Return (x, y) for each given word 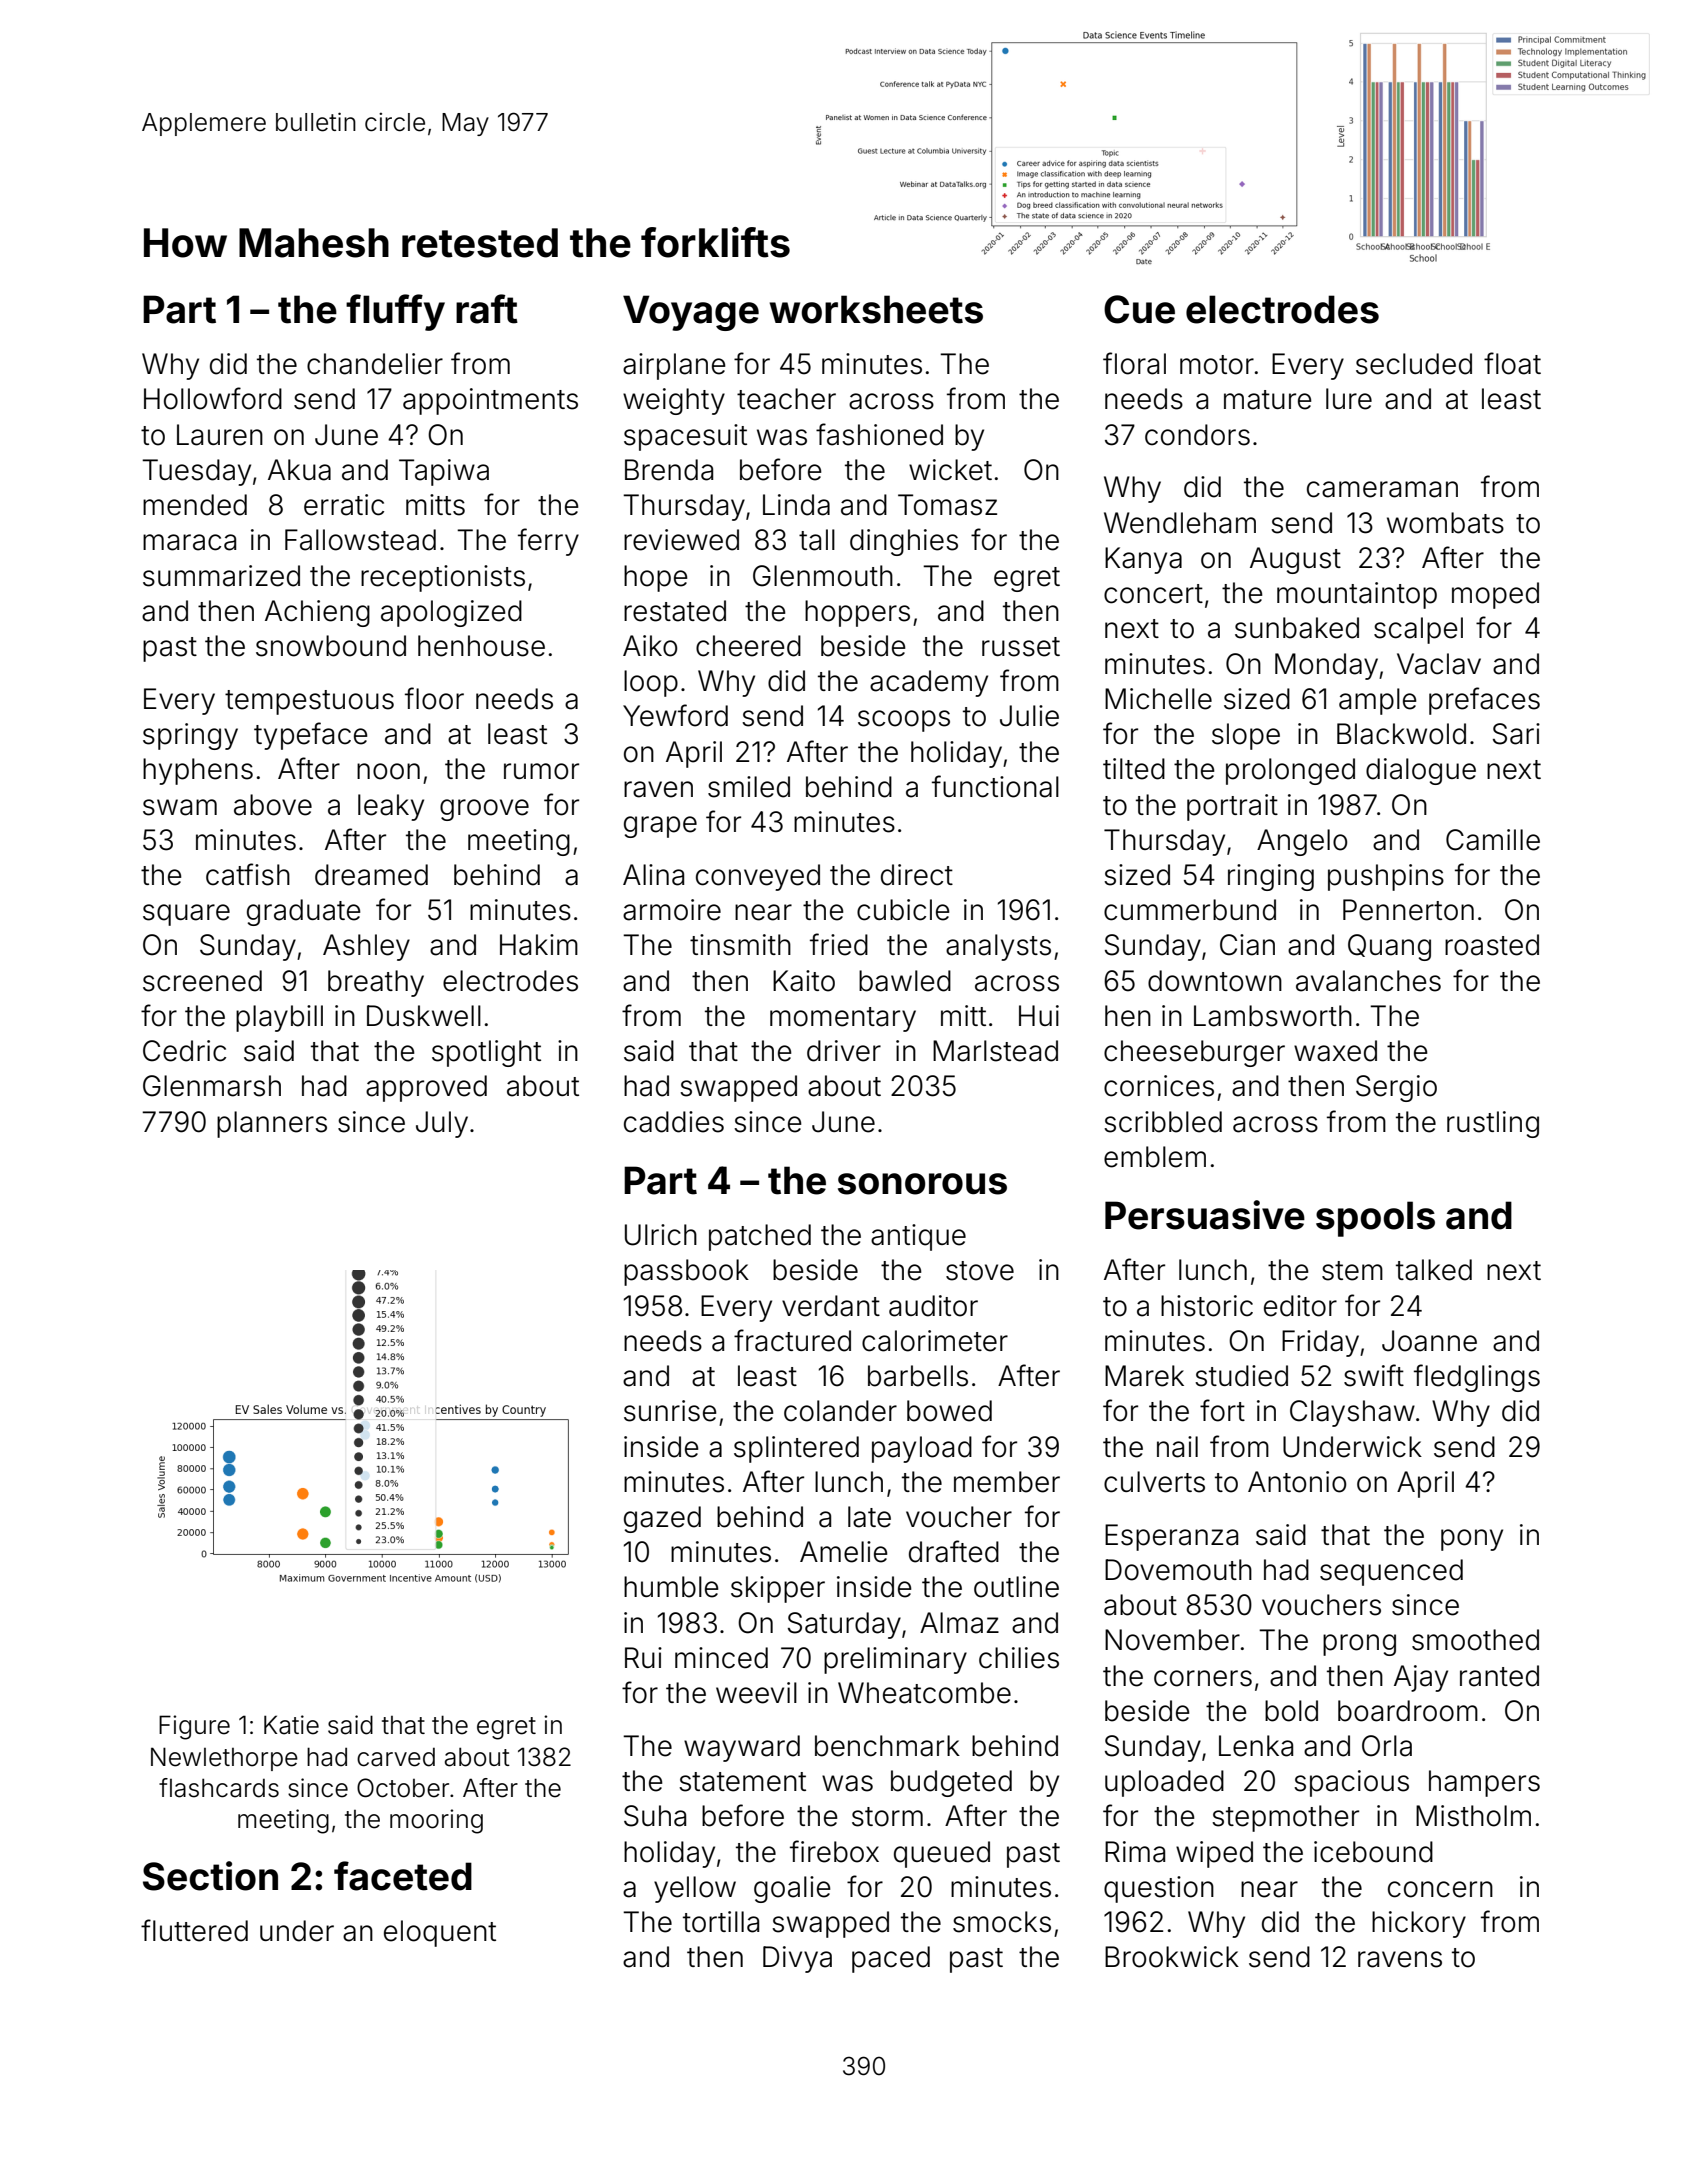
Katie (291, 1725)
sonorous (922, 1184)
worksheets (876, 309)
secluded (1414, 364)
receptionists (443, 578)
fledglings (1477, 1378)
